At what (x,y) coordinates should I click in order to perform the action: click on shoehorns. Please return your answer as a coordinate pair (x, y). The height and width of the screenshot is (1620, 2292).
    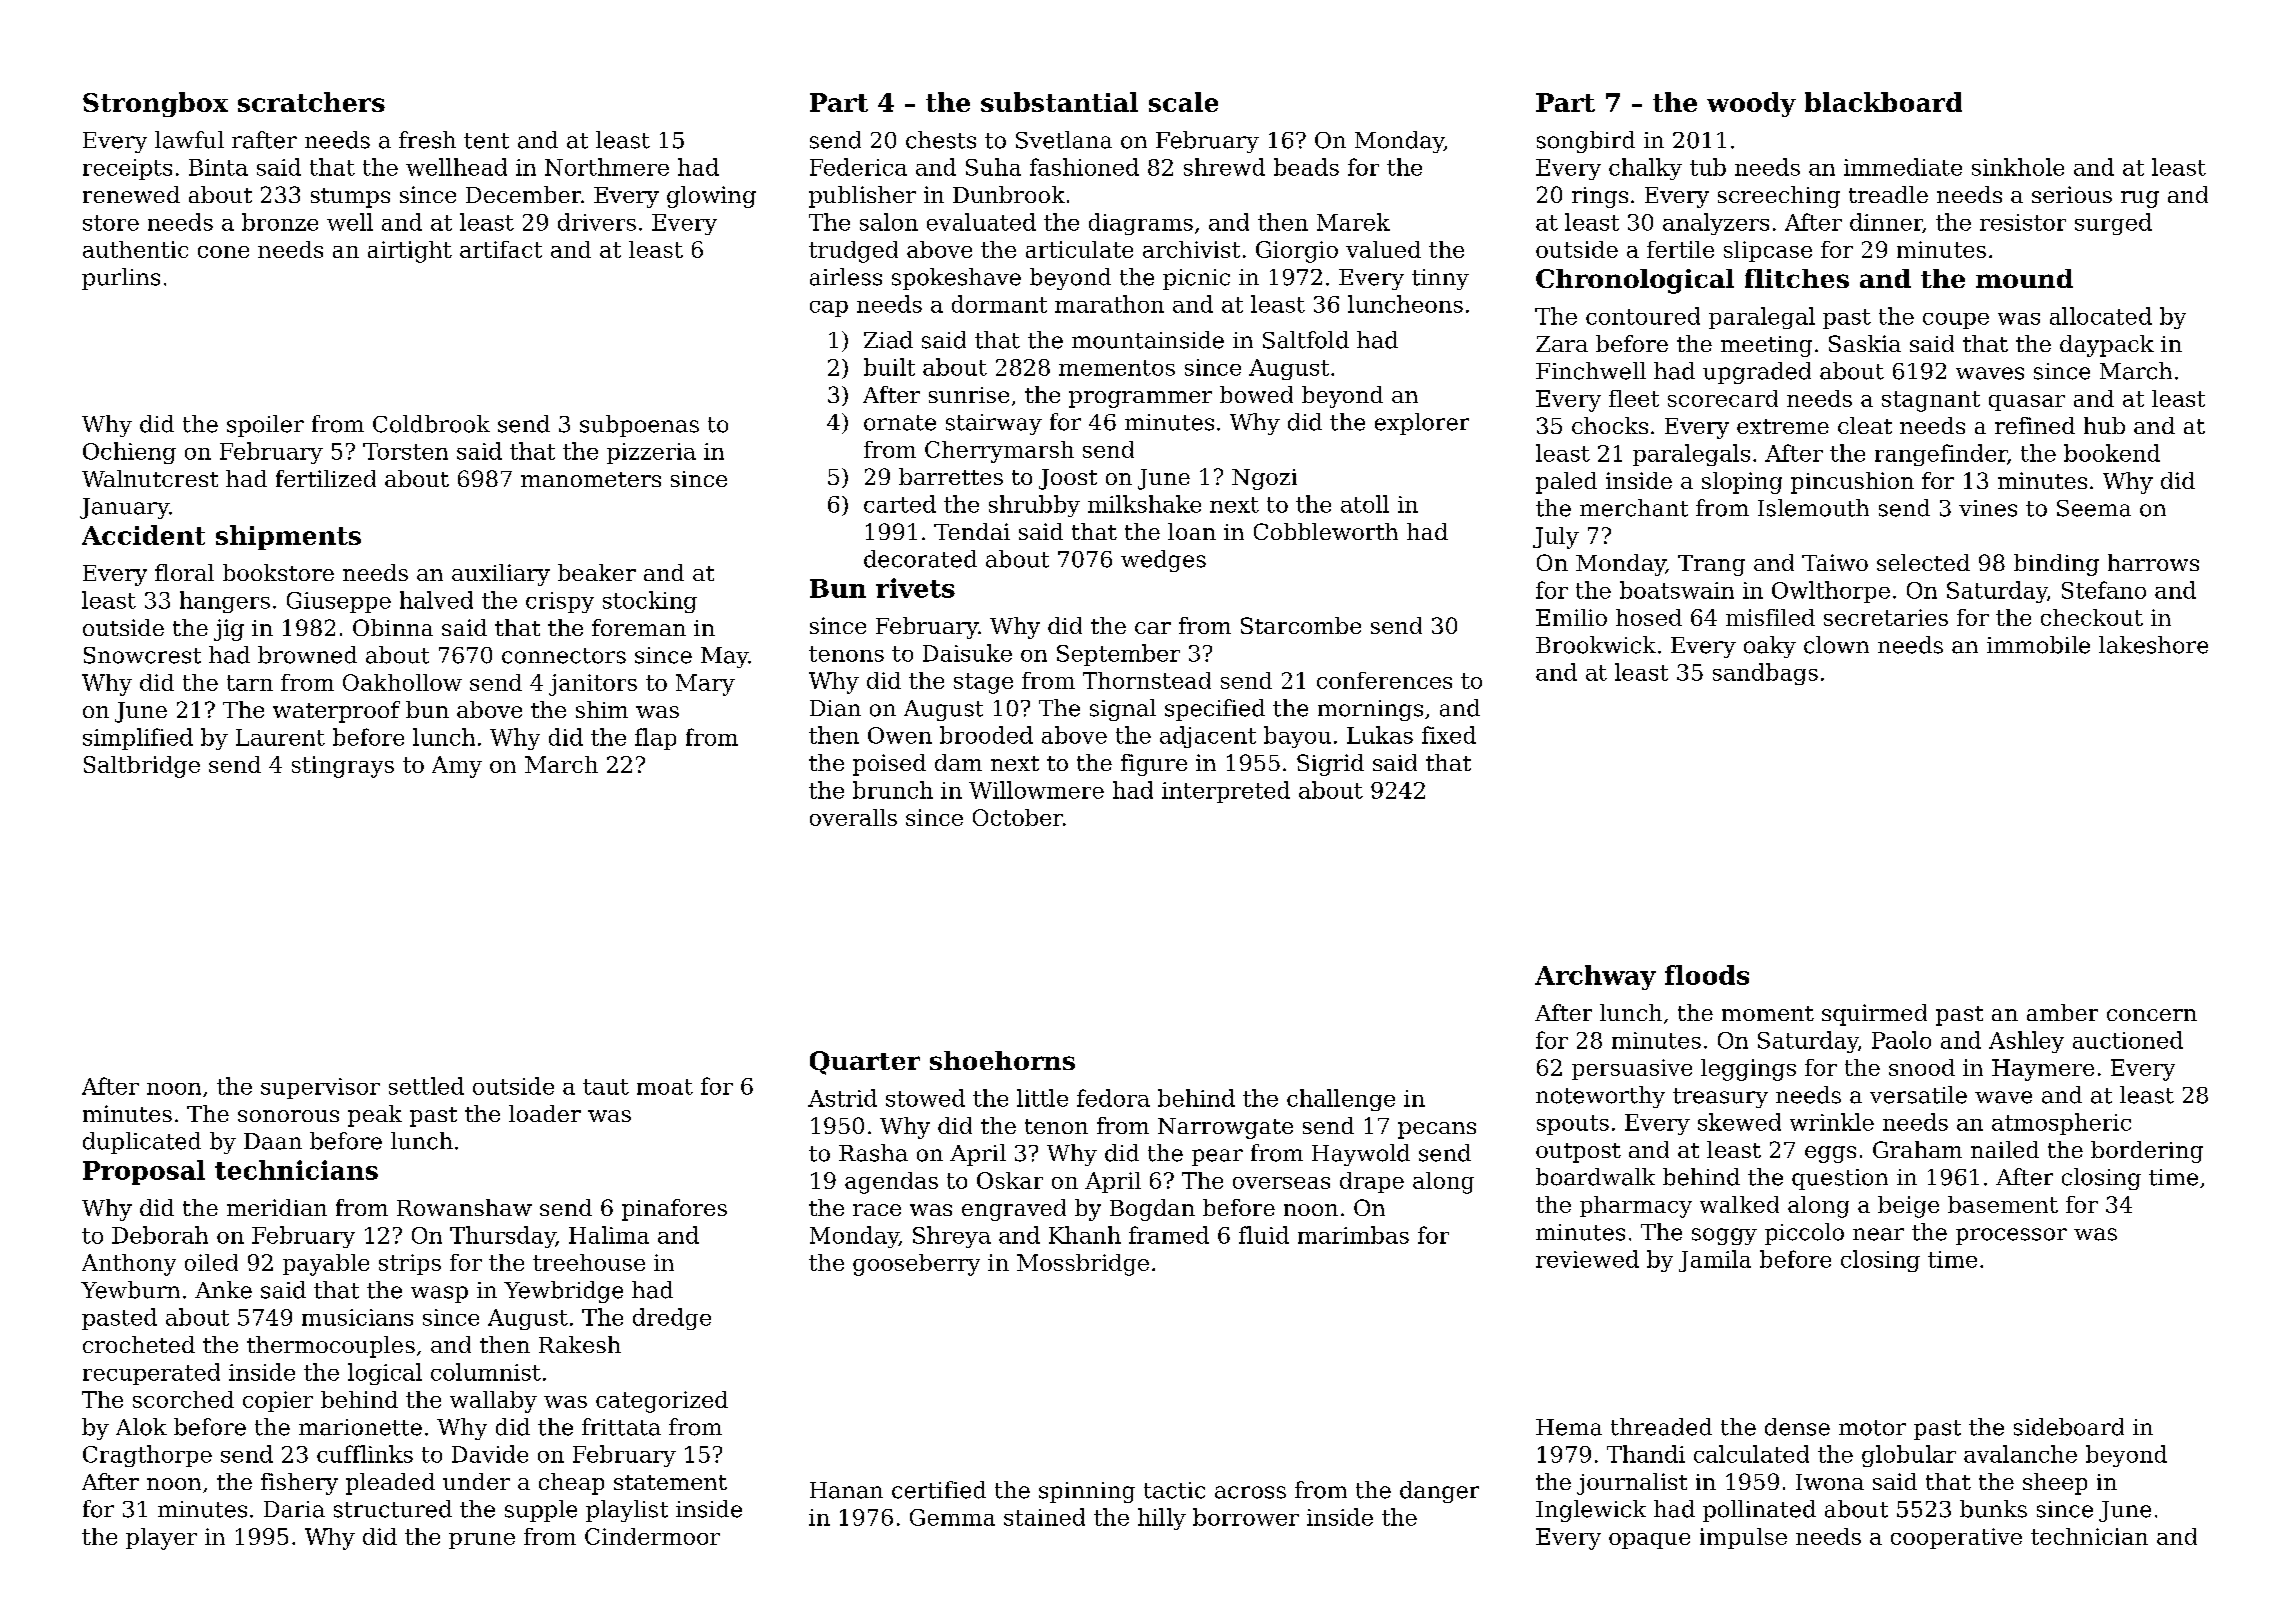
    Looking at the image, I should click on (1002, 1060).
